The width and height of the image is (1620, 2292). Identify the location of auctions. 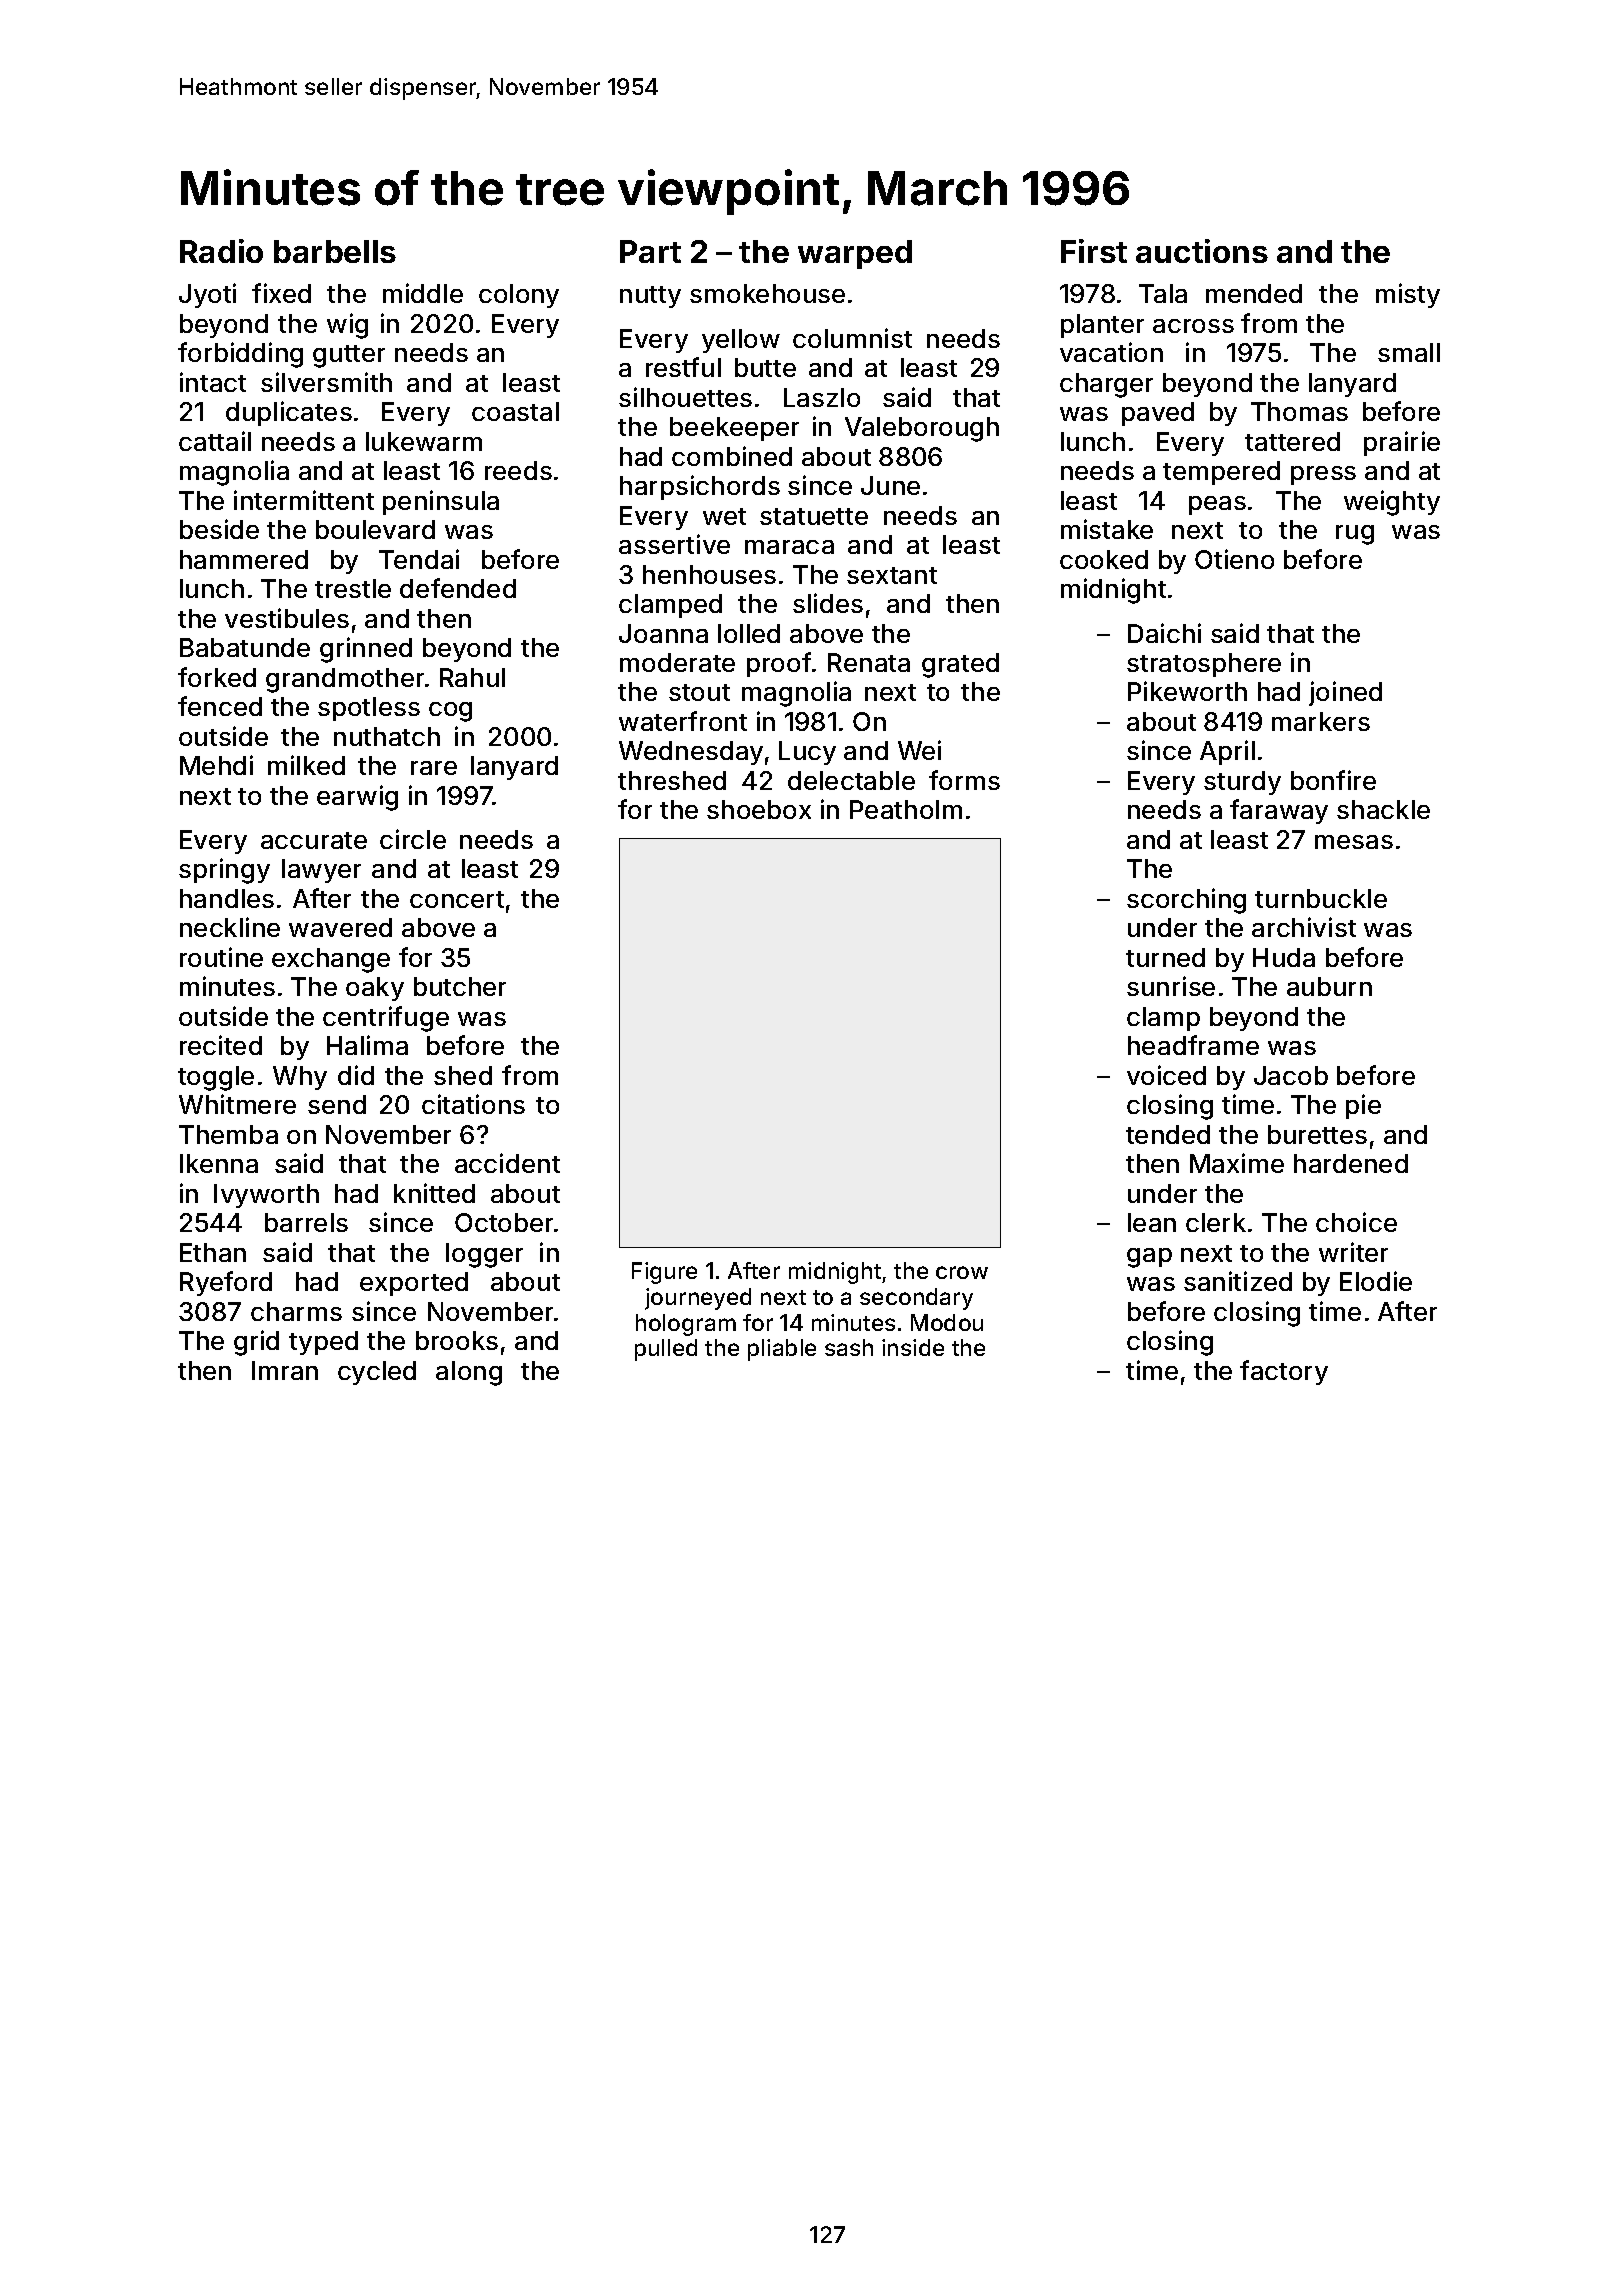
(1202, 251).
